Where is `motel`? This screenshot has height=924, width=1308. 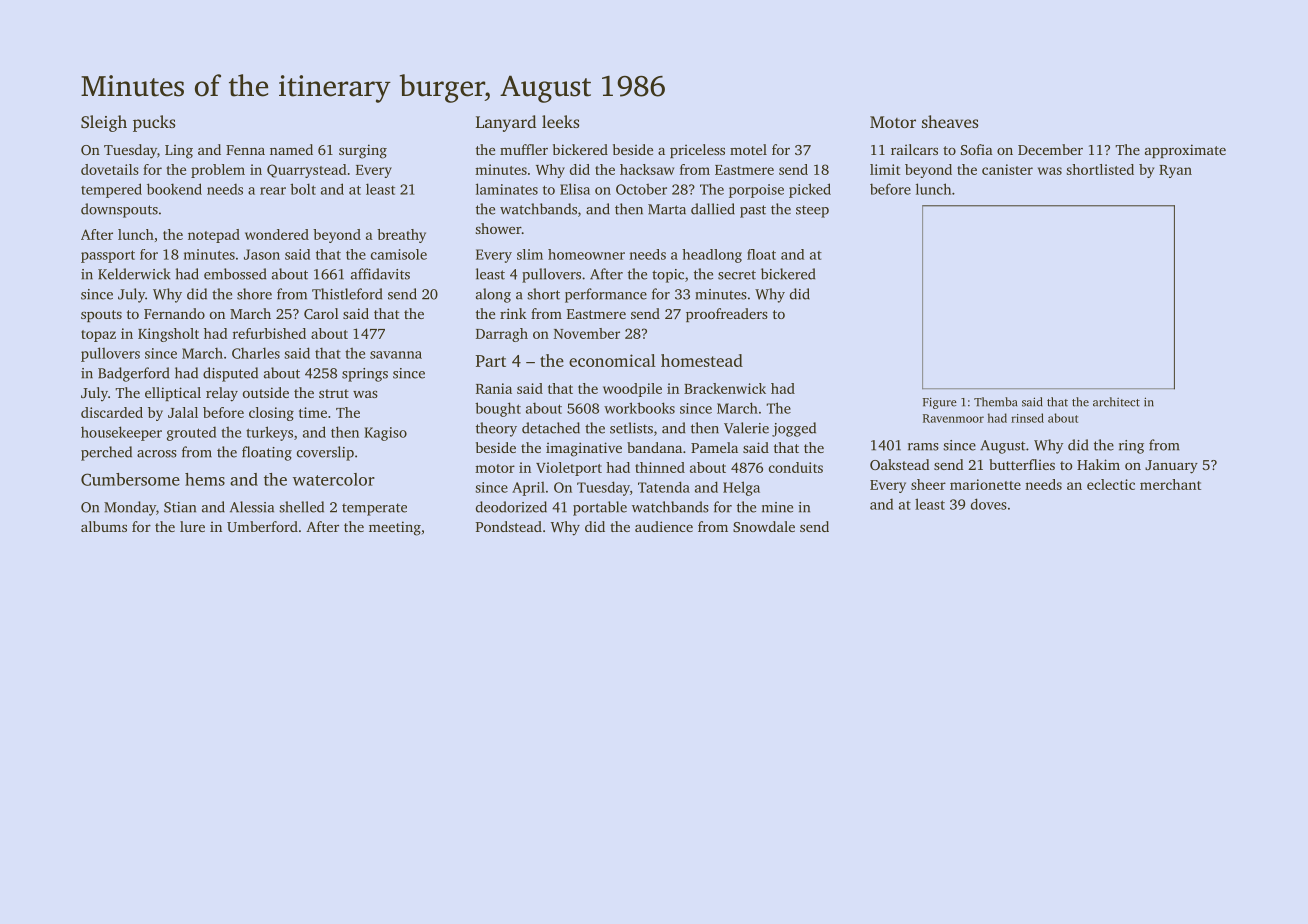 motel is located at coordinates (748, 149).
